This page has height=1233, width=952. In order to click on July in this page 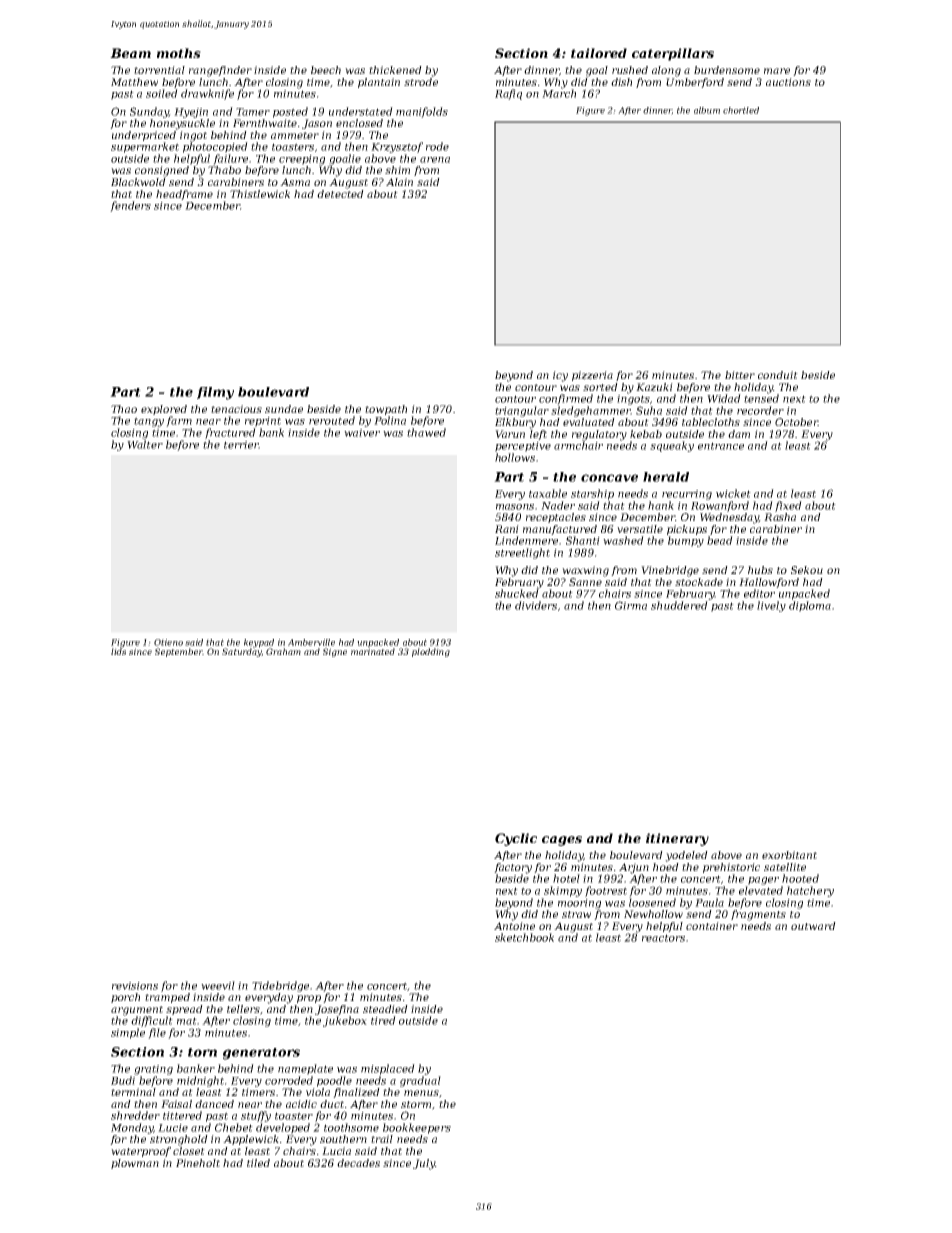, I will do `click(424, 1164)`.
